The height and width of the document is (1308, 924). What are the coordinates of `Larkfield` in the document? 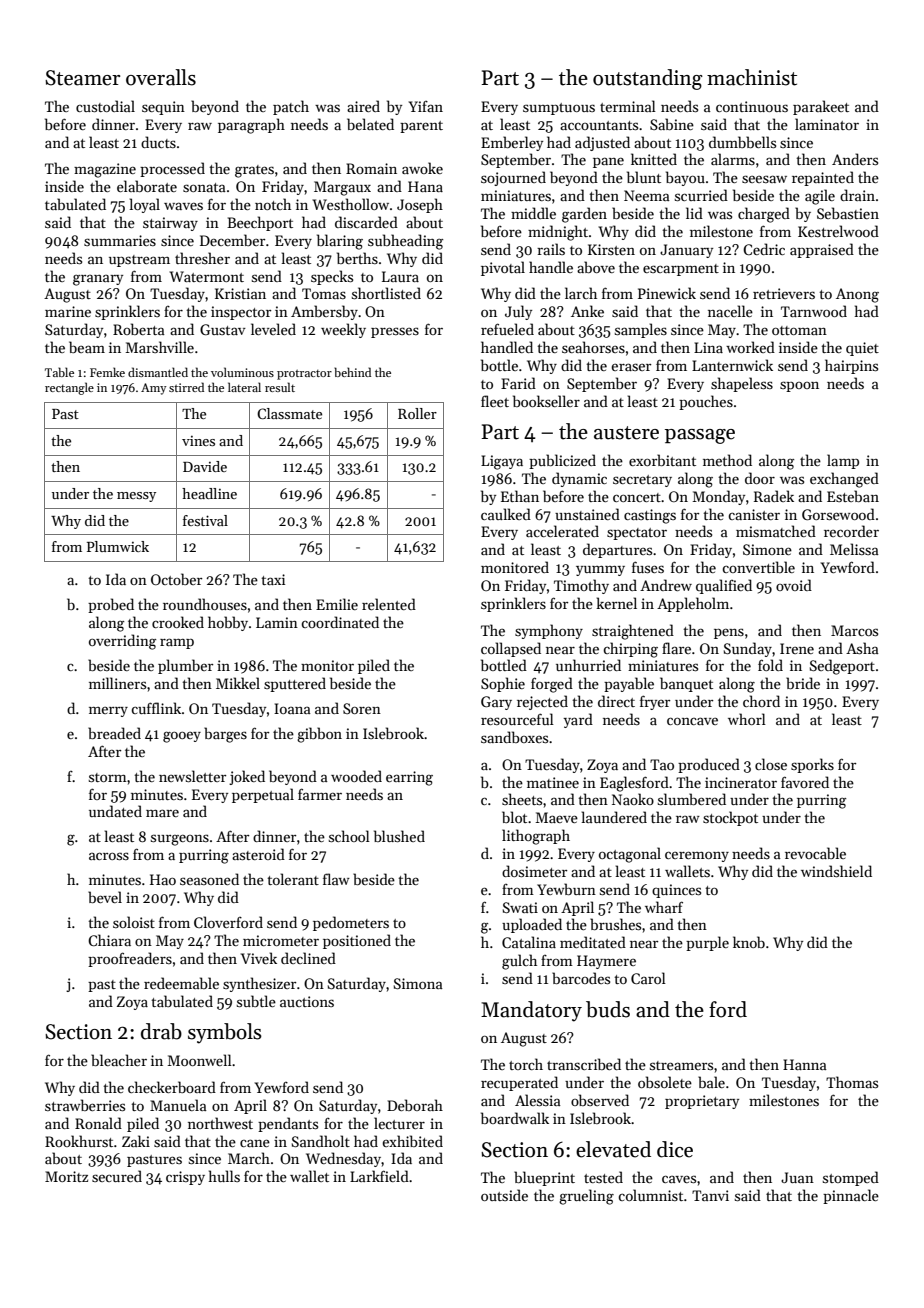 It's located at (379, 1176).
